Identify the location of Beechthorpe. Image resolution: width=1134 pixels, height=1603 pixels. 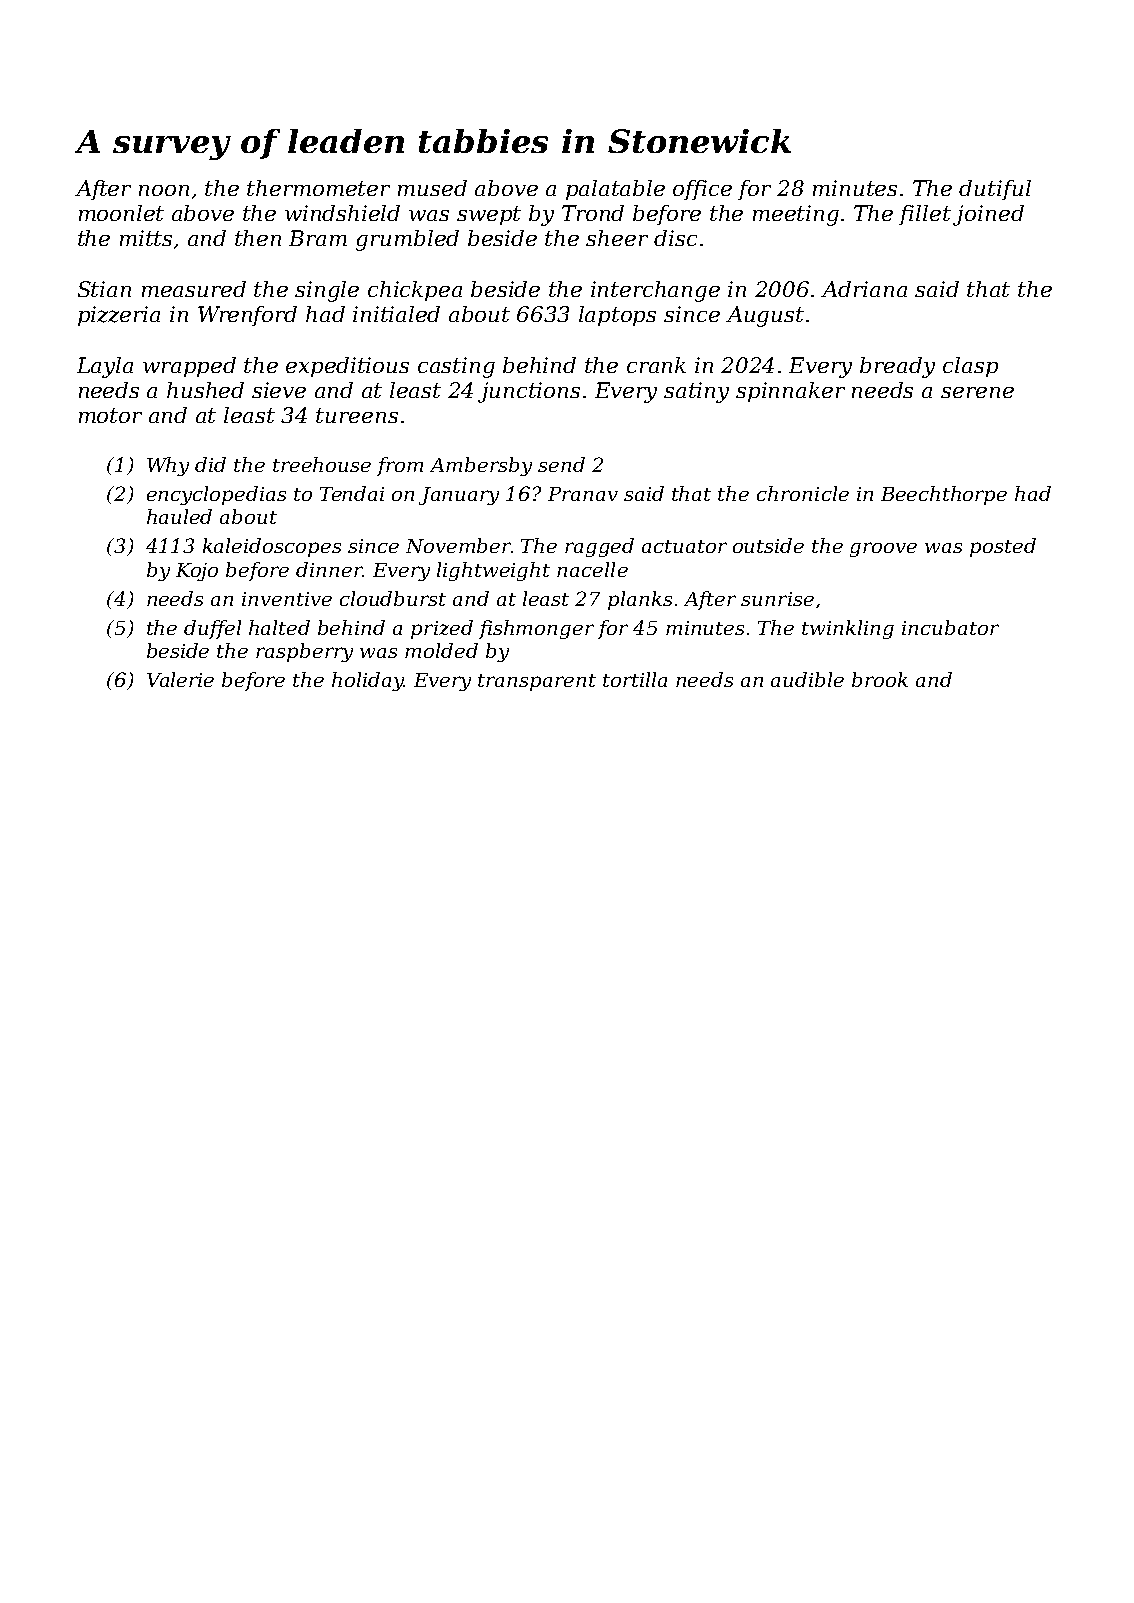
(944, 495).
